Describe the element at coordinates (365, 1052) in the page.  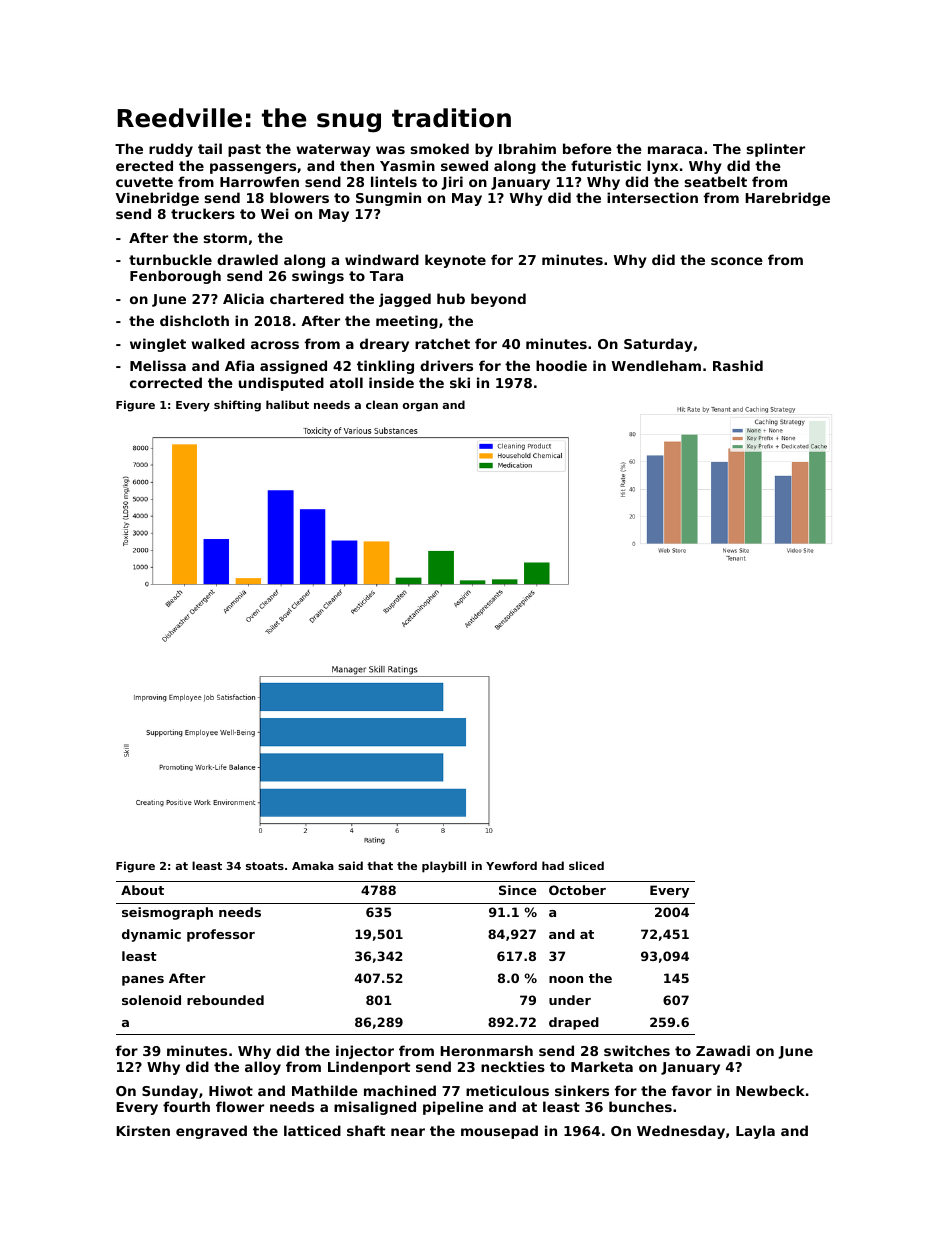
I see `injector` at that location.
